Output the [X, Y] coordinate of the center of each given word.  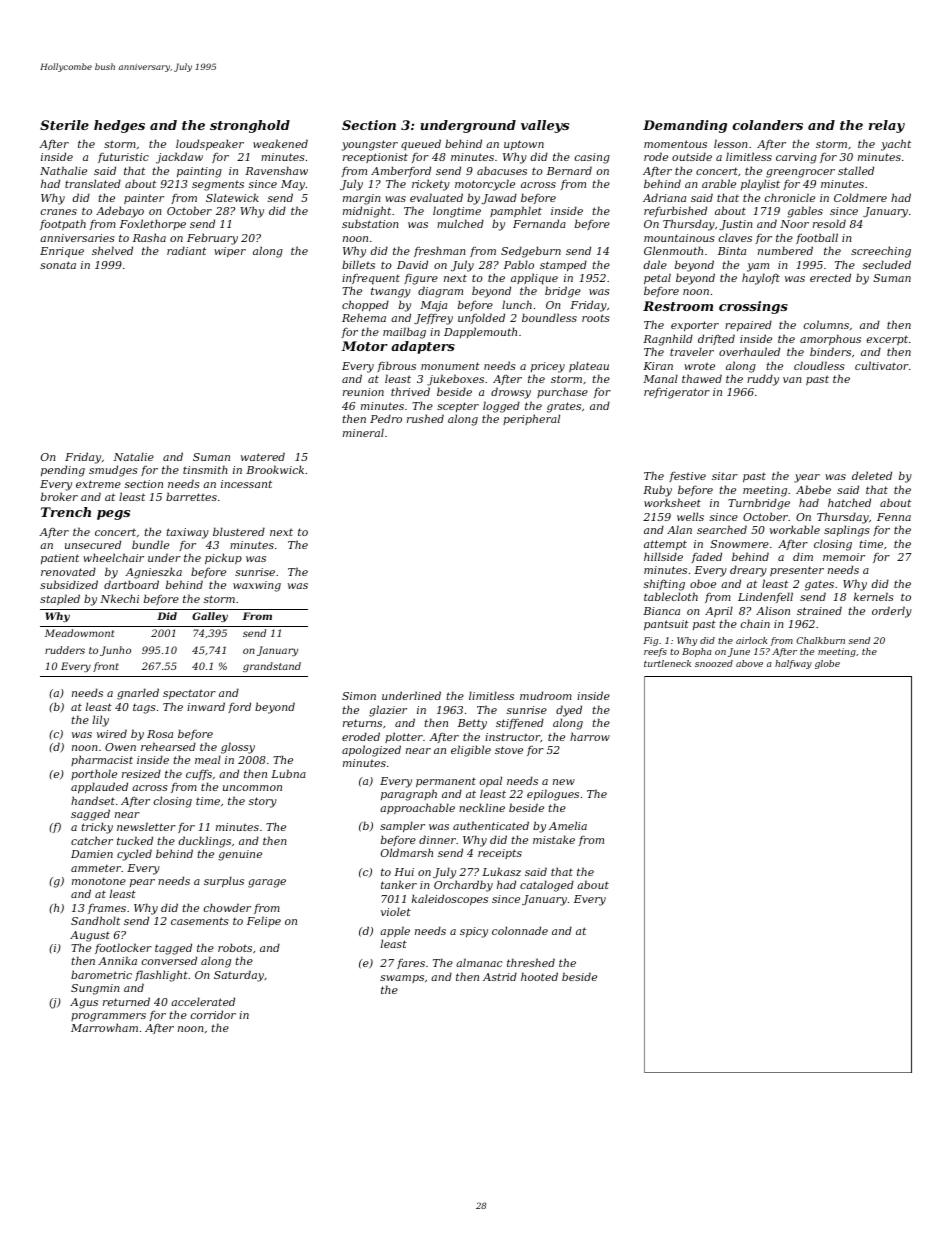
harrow [590, 736]
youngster [370, 145]
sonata [58, 265]
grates [564, 407]
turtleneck [667, 663]
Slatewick [232, 197]
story [263, 802]
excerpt [887, 340]
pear [142, 883]
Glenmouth [673, 250]
